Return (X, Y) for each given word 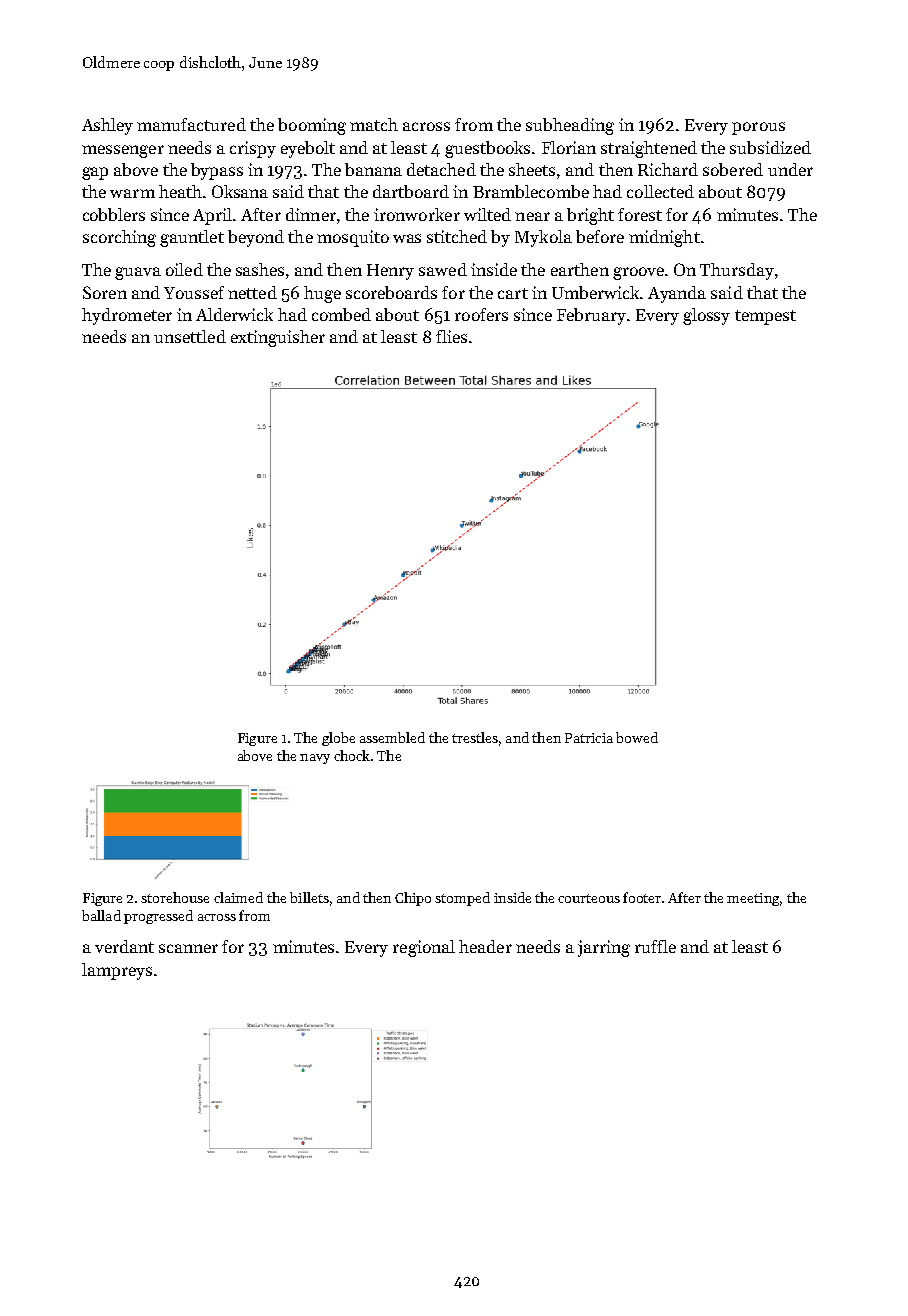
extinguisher (278, 338)
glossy (706, 316)
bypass (217, 171)
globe (338, 739)
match (374, 124)
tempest (765, 317)
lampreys (117, 971)
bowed (637, 737)
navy (315, 759)
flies (451, 336)
